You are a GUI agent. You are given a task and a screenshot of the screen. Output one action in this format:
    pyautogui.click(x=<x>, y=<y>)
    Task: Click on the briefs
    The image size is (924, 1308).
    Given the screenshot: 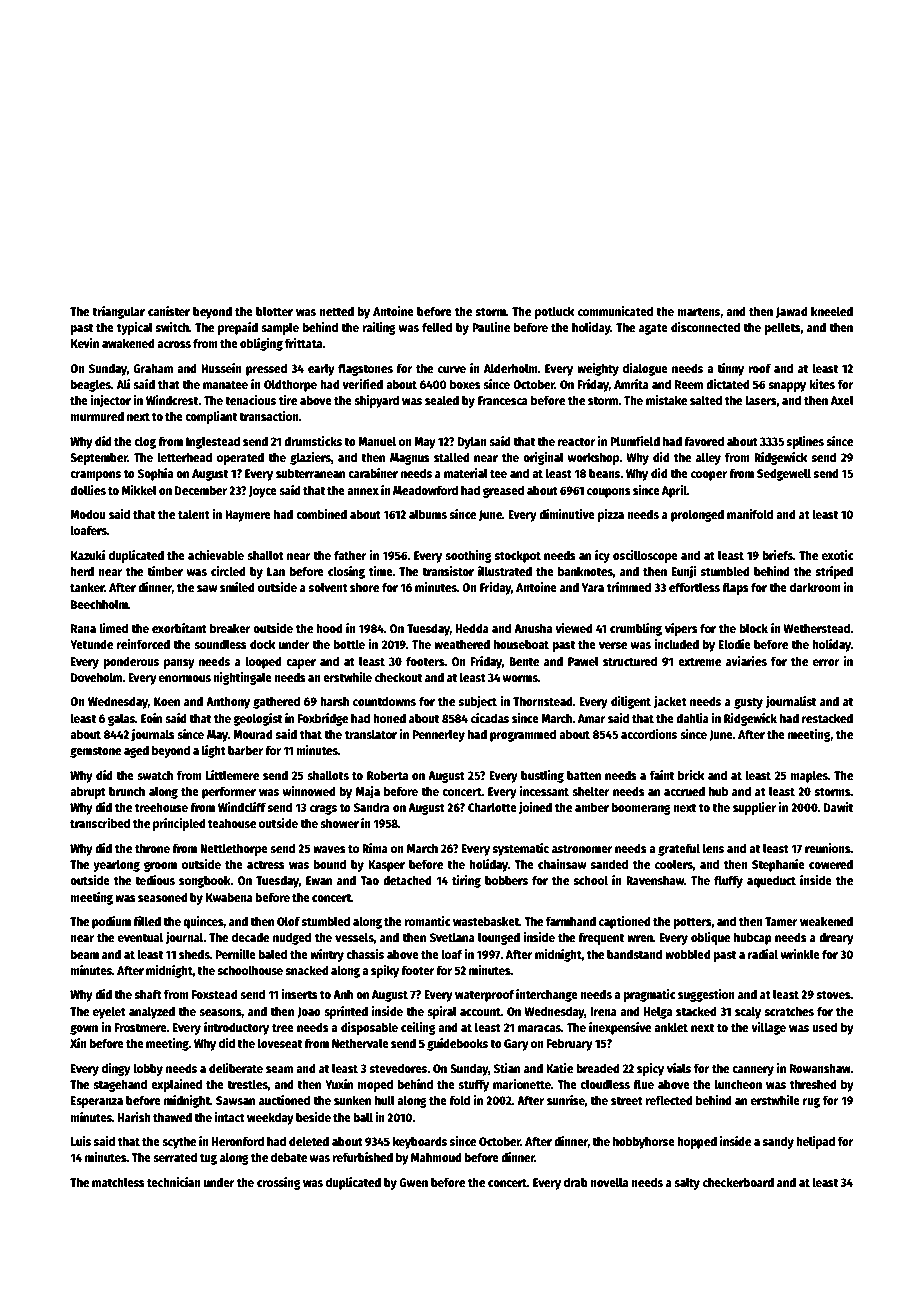 What is the action you would take?
    pyautogui.click(x=778, y=555)
